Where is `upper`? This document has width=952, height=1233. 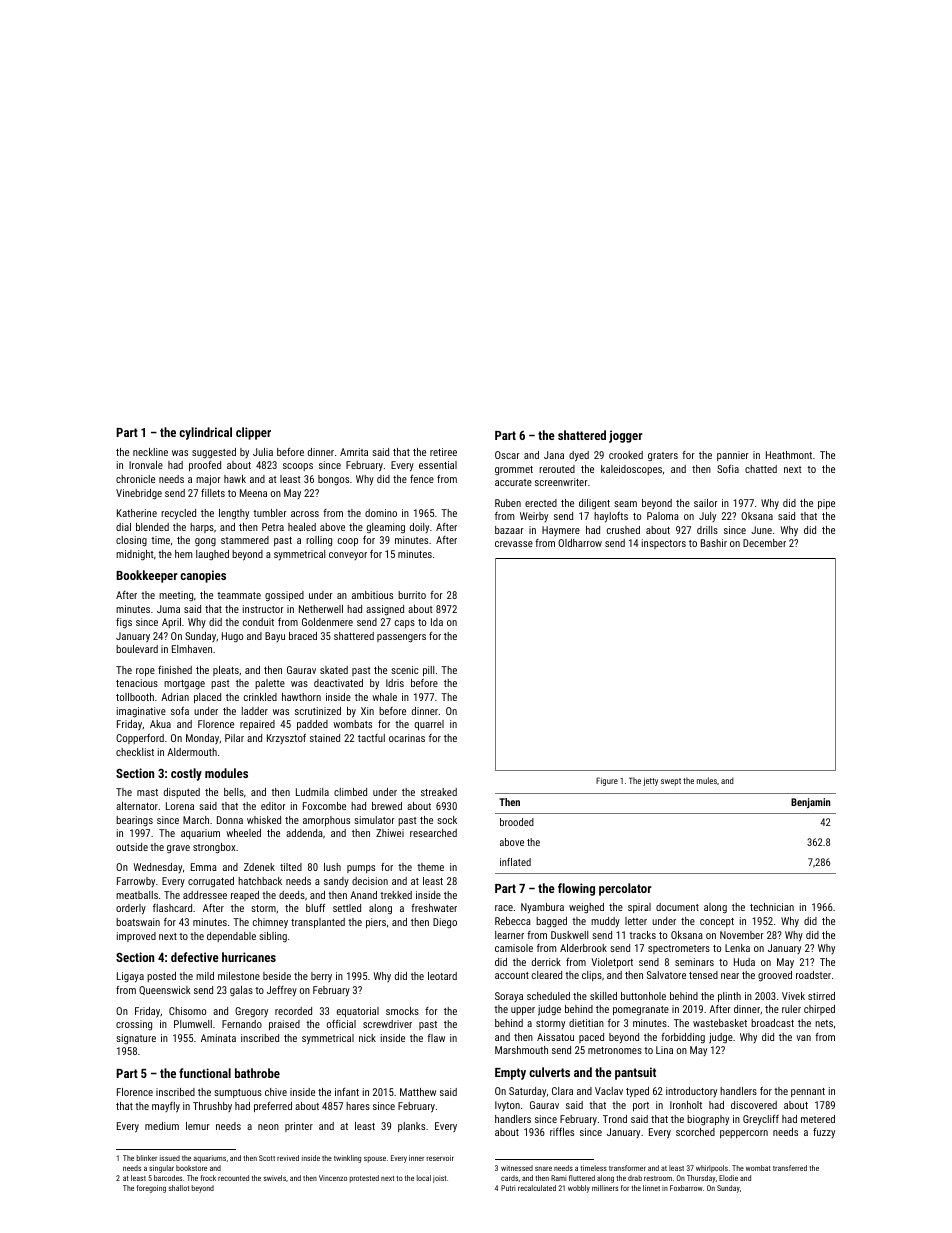 upper is located at coordinates (523, 1011).
